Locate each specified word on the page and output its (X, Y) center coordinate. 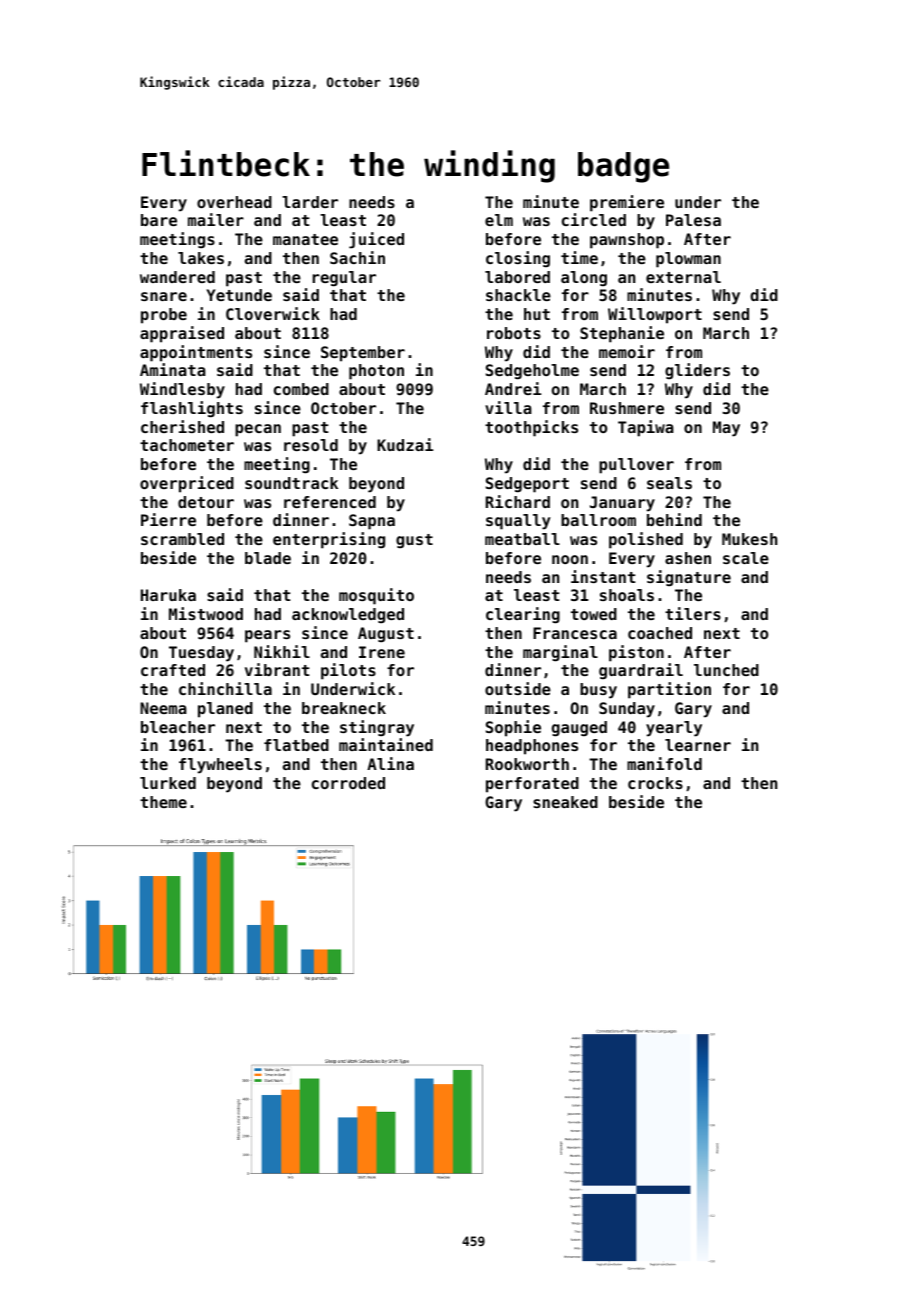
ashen (688, 558)
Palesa (693, 220)
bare (159, 220)
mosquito (376, 596)
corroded (348, 783)
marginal (560, 653)
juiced (376, 240)
